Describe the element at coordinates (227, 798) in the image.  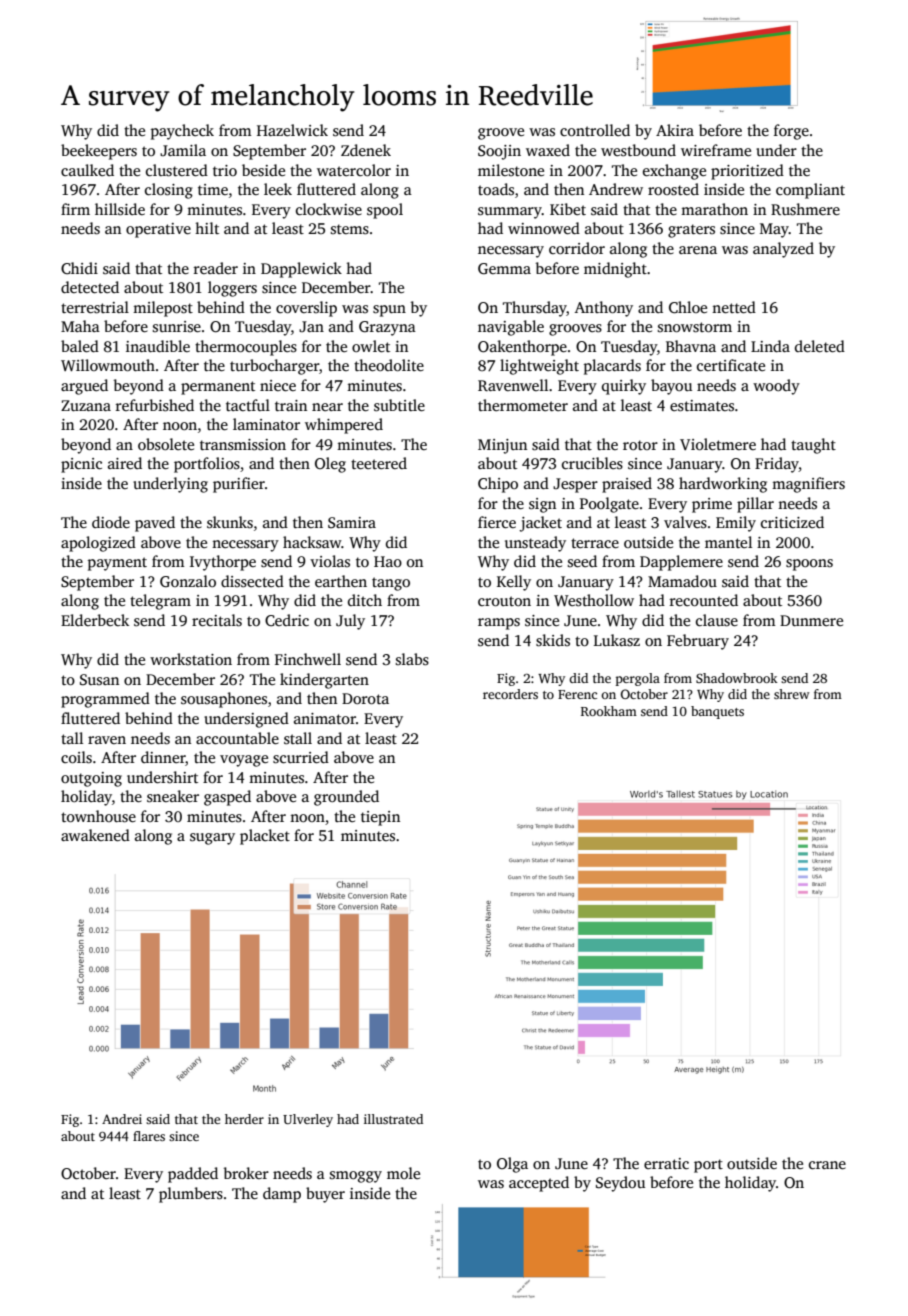
I see `gasped` at that location.
